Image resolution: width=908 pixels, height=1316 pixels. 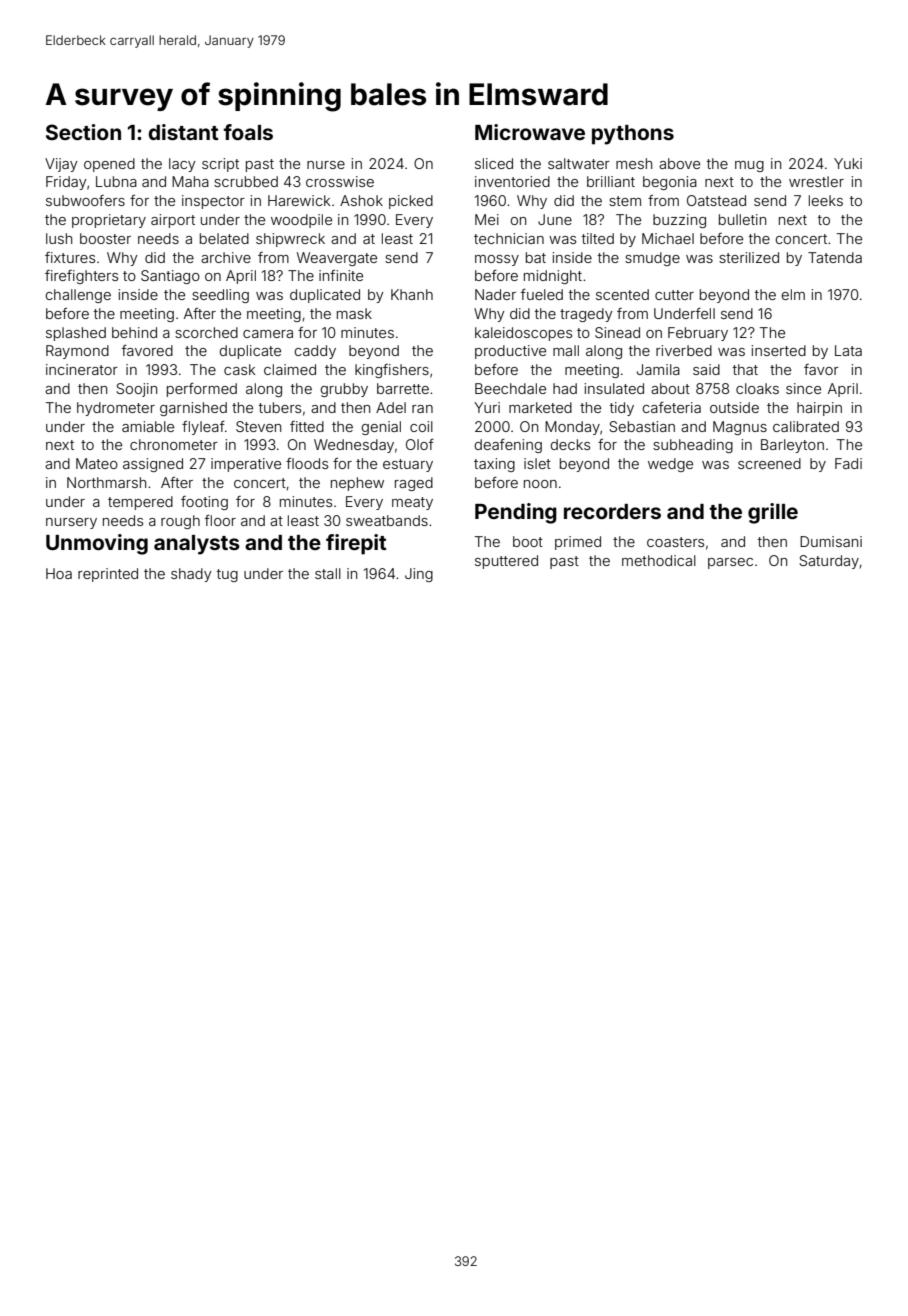 I want to click on Pending, so click(x=516, y=513).
